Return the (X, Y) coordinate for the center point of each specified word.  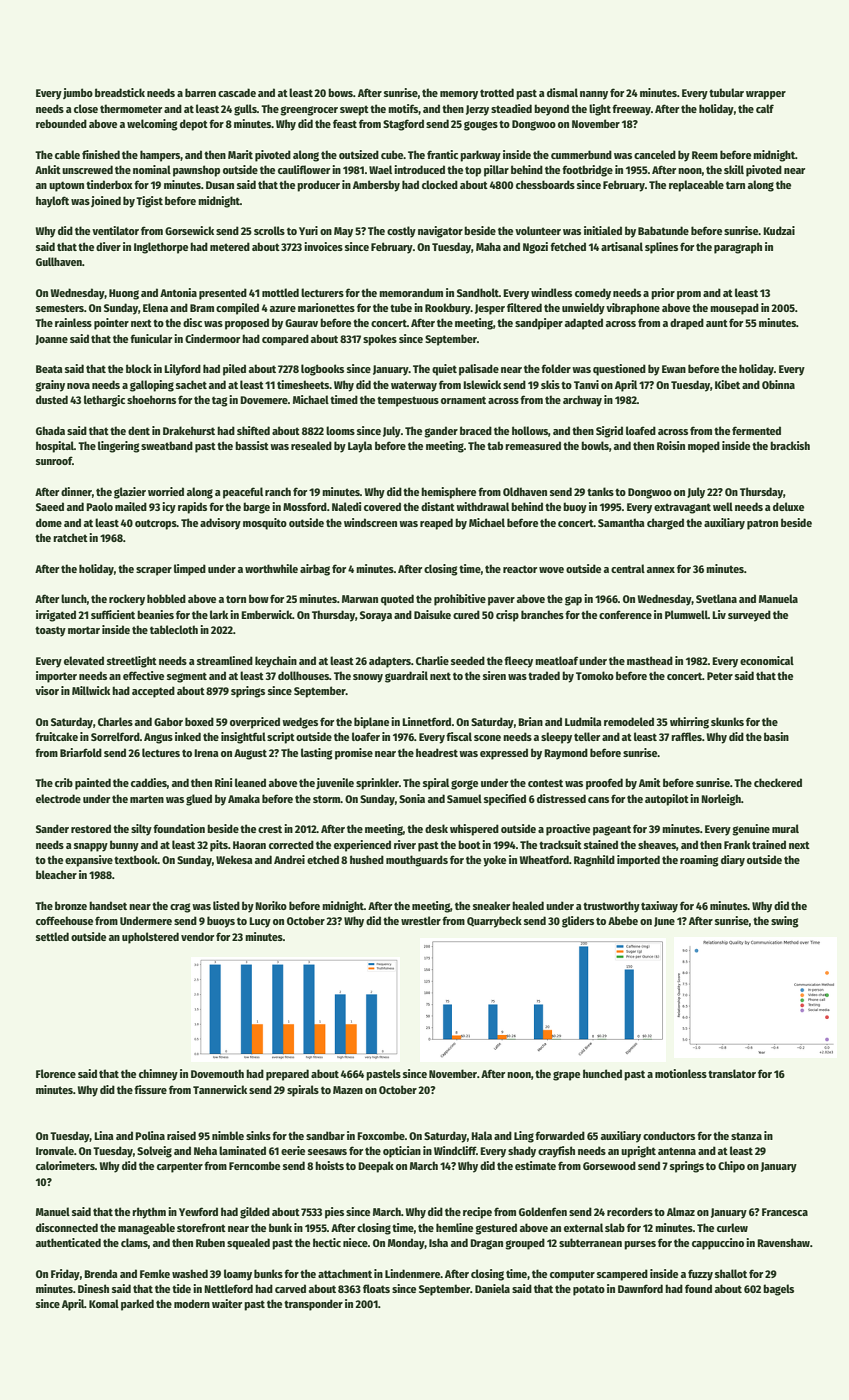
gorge (464, 785)
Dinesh (93, 1288)
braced (476, 430)
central (628, 568)
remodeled (629, 721)
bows (340, 92)
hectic (327, 1242)
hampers (160, 156)
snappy (91, 847)
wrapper (766, 95)
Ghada (50, 430)
